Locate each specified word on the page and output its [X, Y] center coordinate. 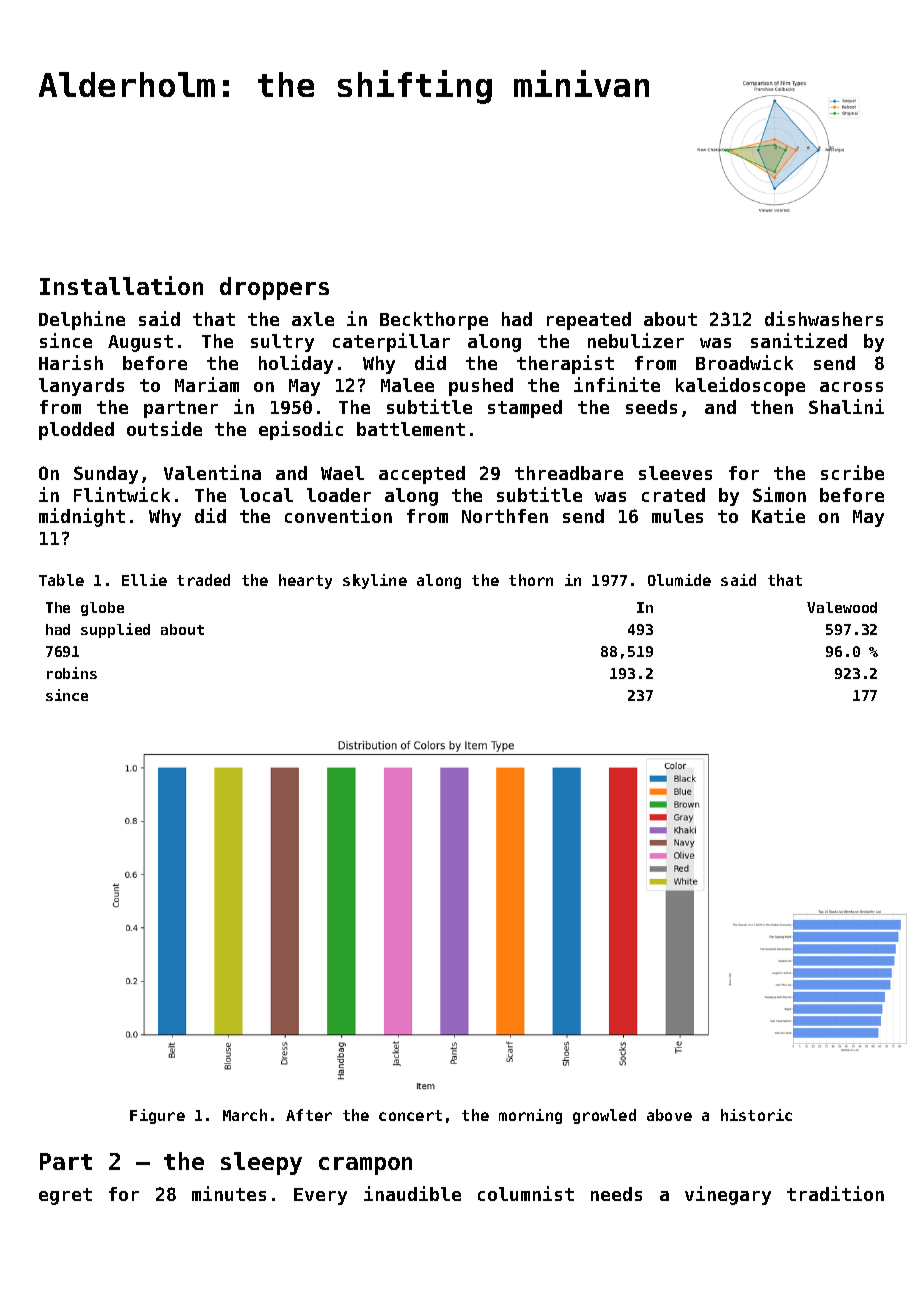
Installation [121, 285]
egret [65, 1196]
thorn [531, 580]
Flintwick [122, 494]
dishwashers [824, 318]
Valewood [842, 607]
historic [756, 1115]
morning [530, 1116]
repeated [589, 321]
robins [72, 673]
